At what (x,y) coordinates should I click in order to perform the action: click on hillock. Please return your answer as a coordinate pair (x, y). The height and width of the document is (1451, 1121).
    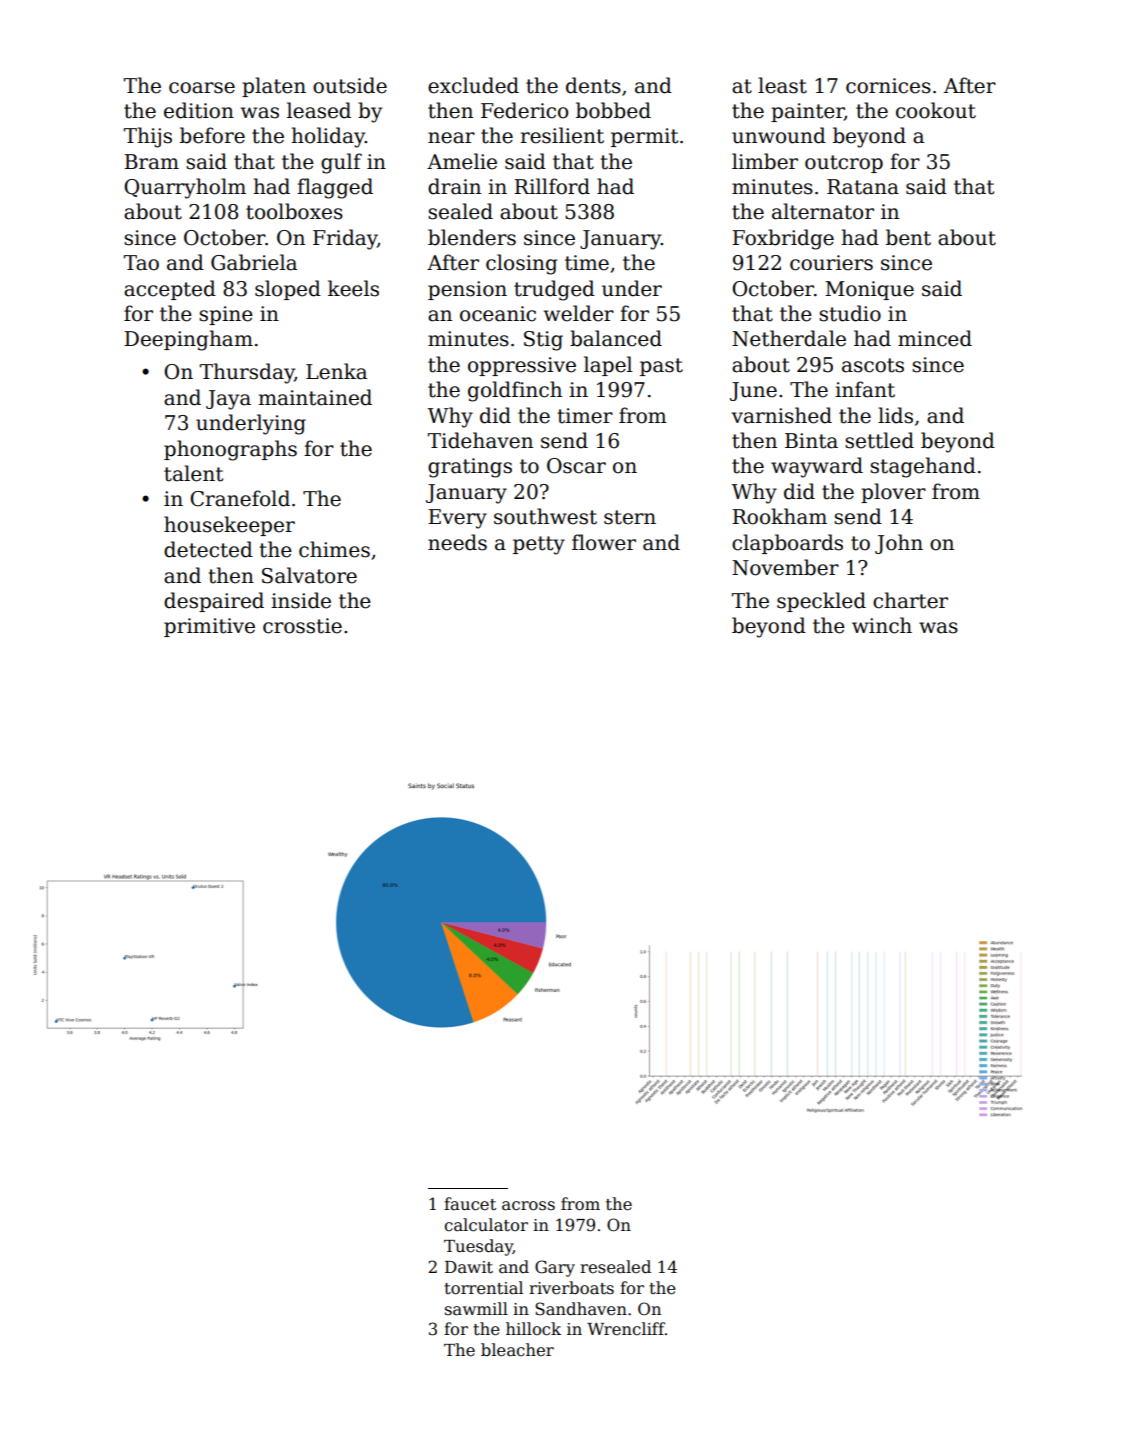
    Looking at the image, I should click on (533, 1329).
